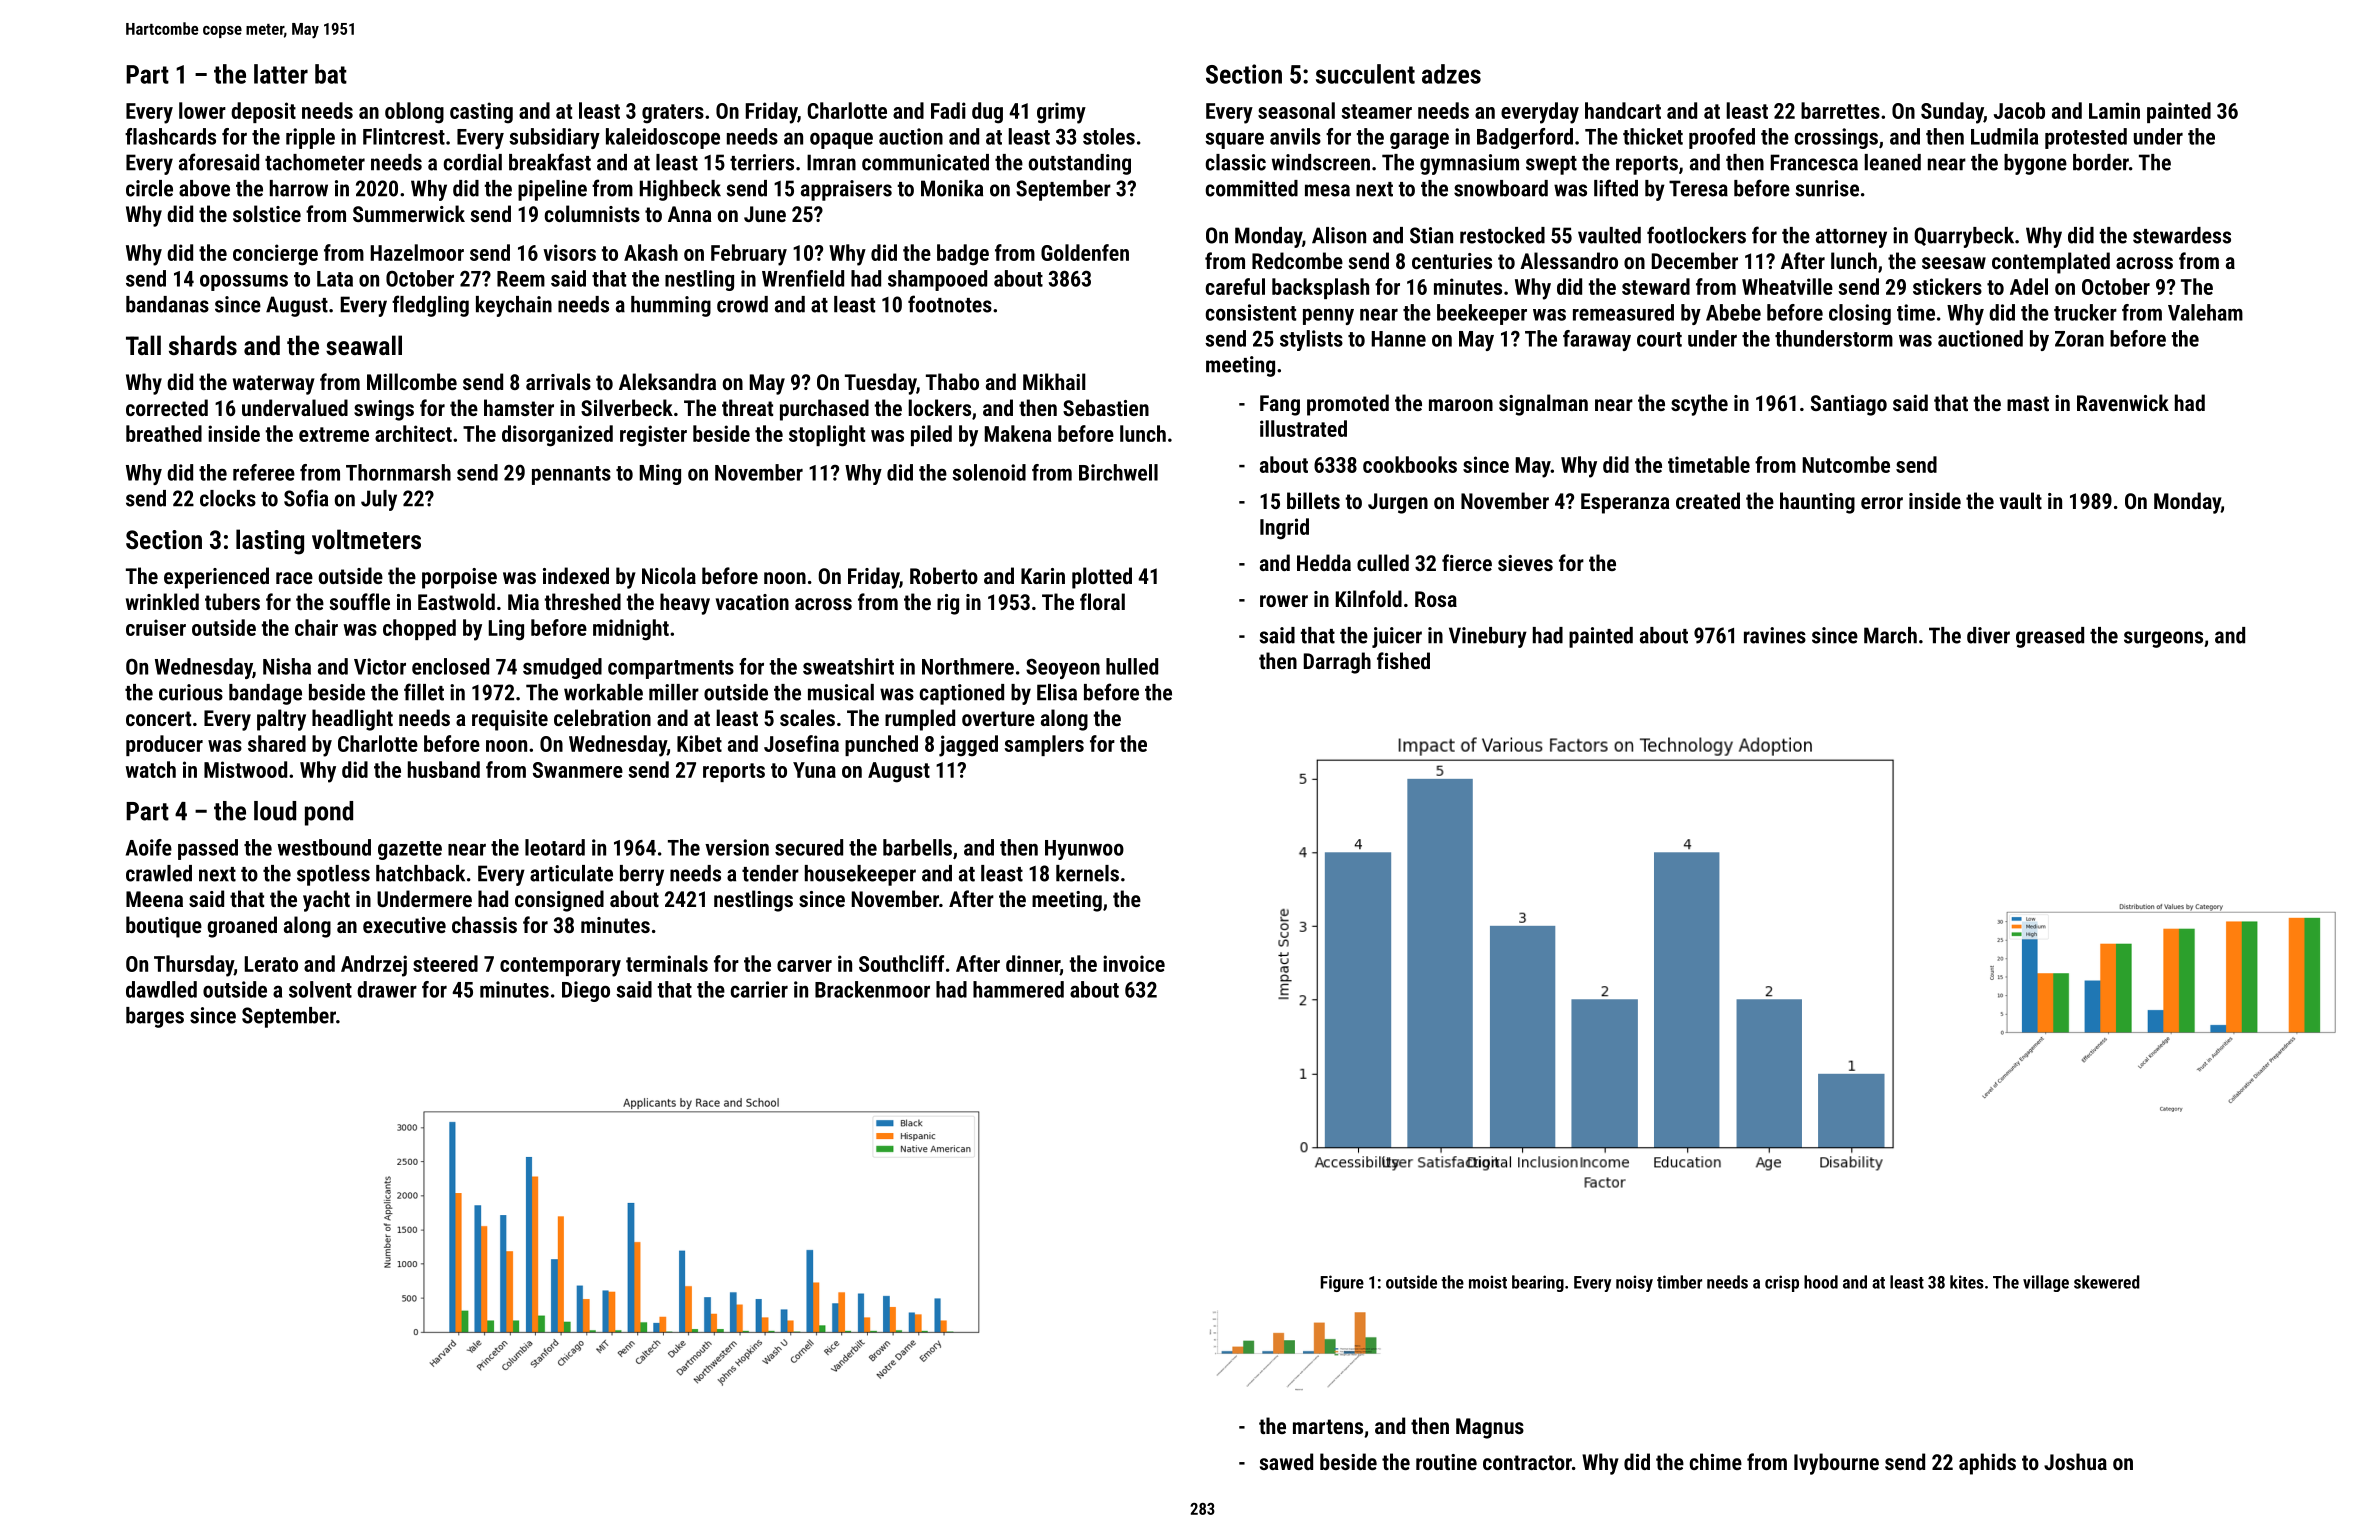 Image resolution: width=2380 pixels, height=1540 pixels. What do you see at coordinates (1403, 660) in the image?
I see `fished` at bounding box center [1403, 660].
